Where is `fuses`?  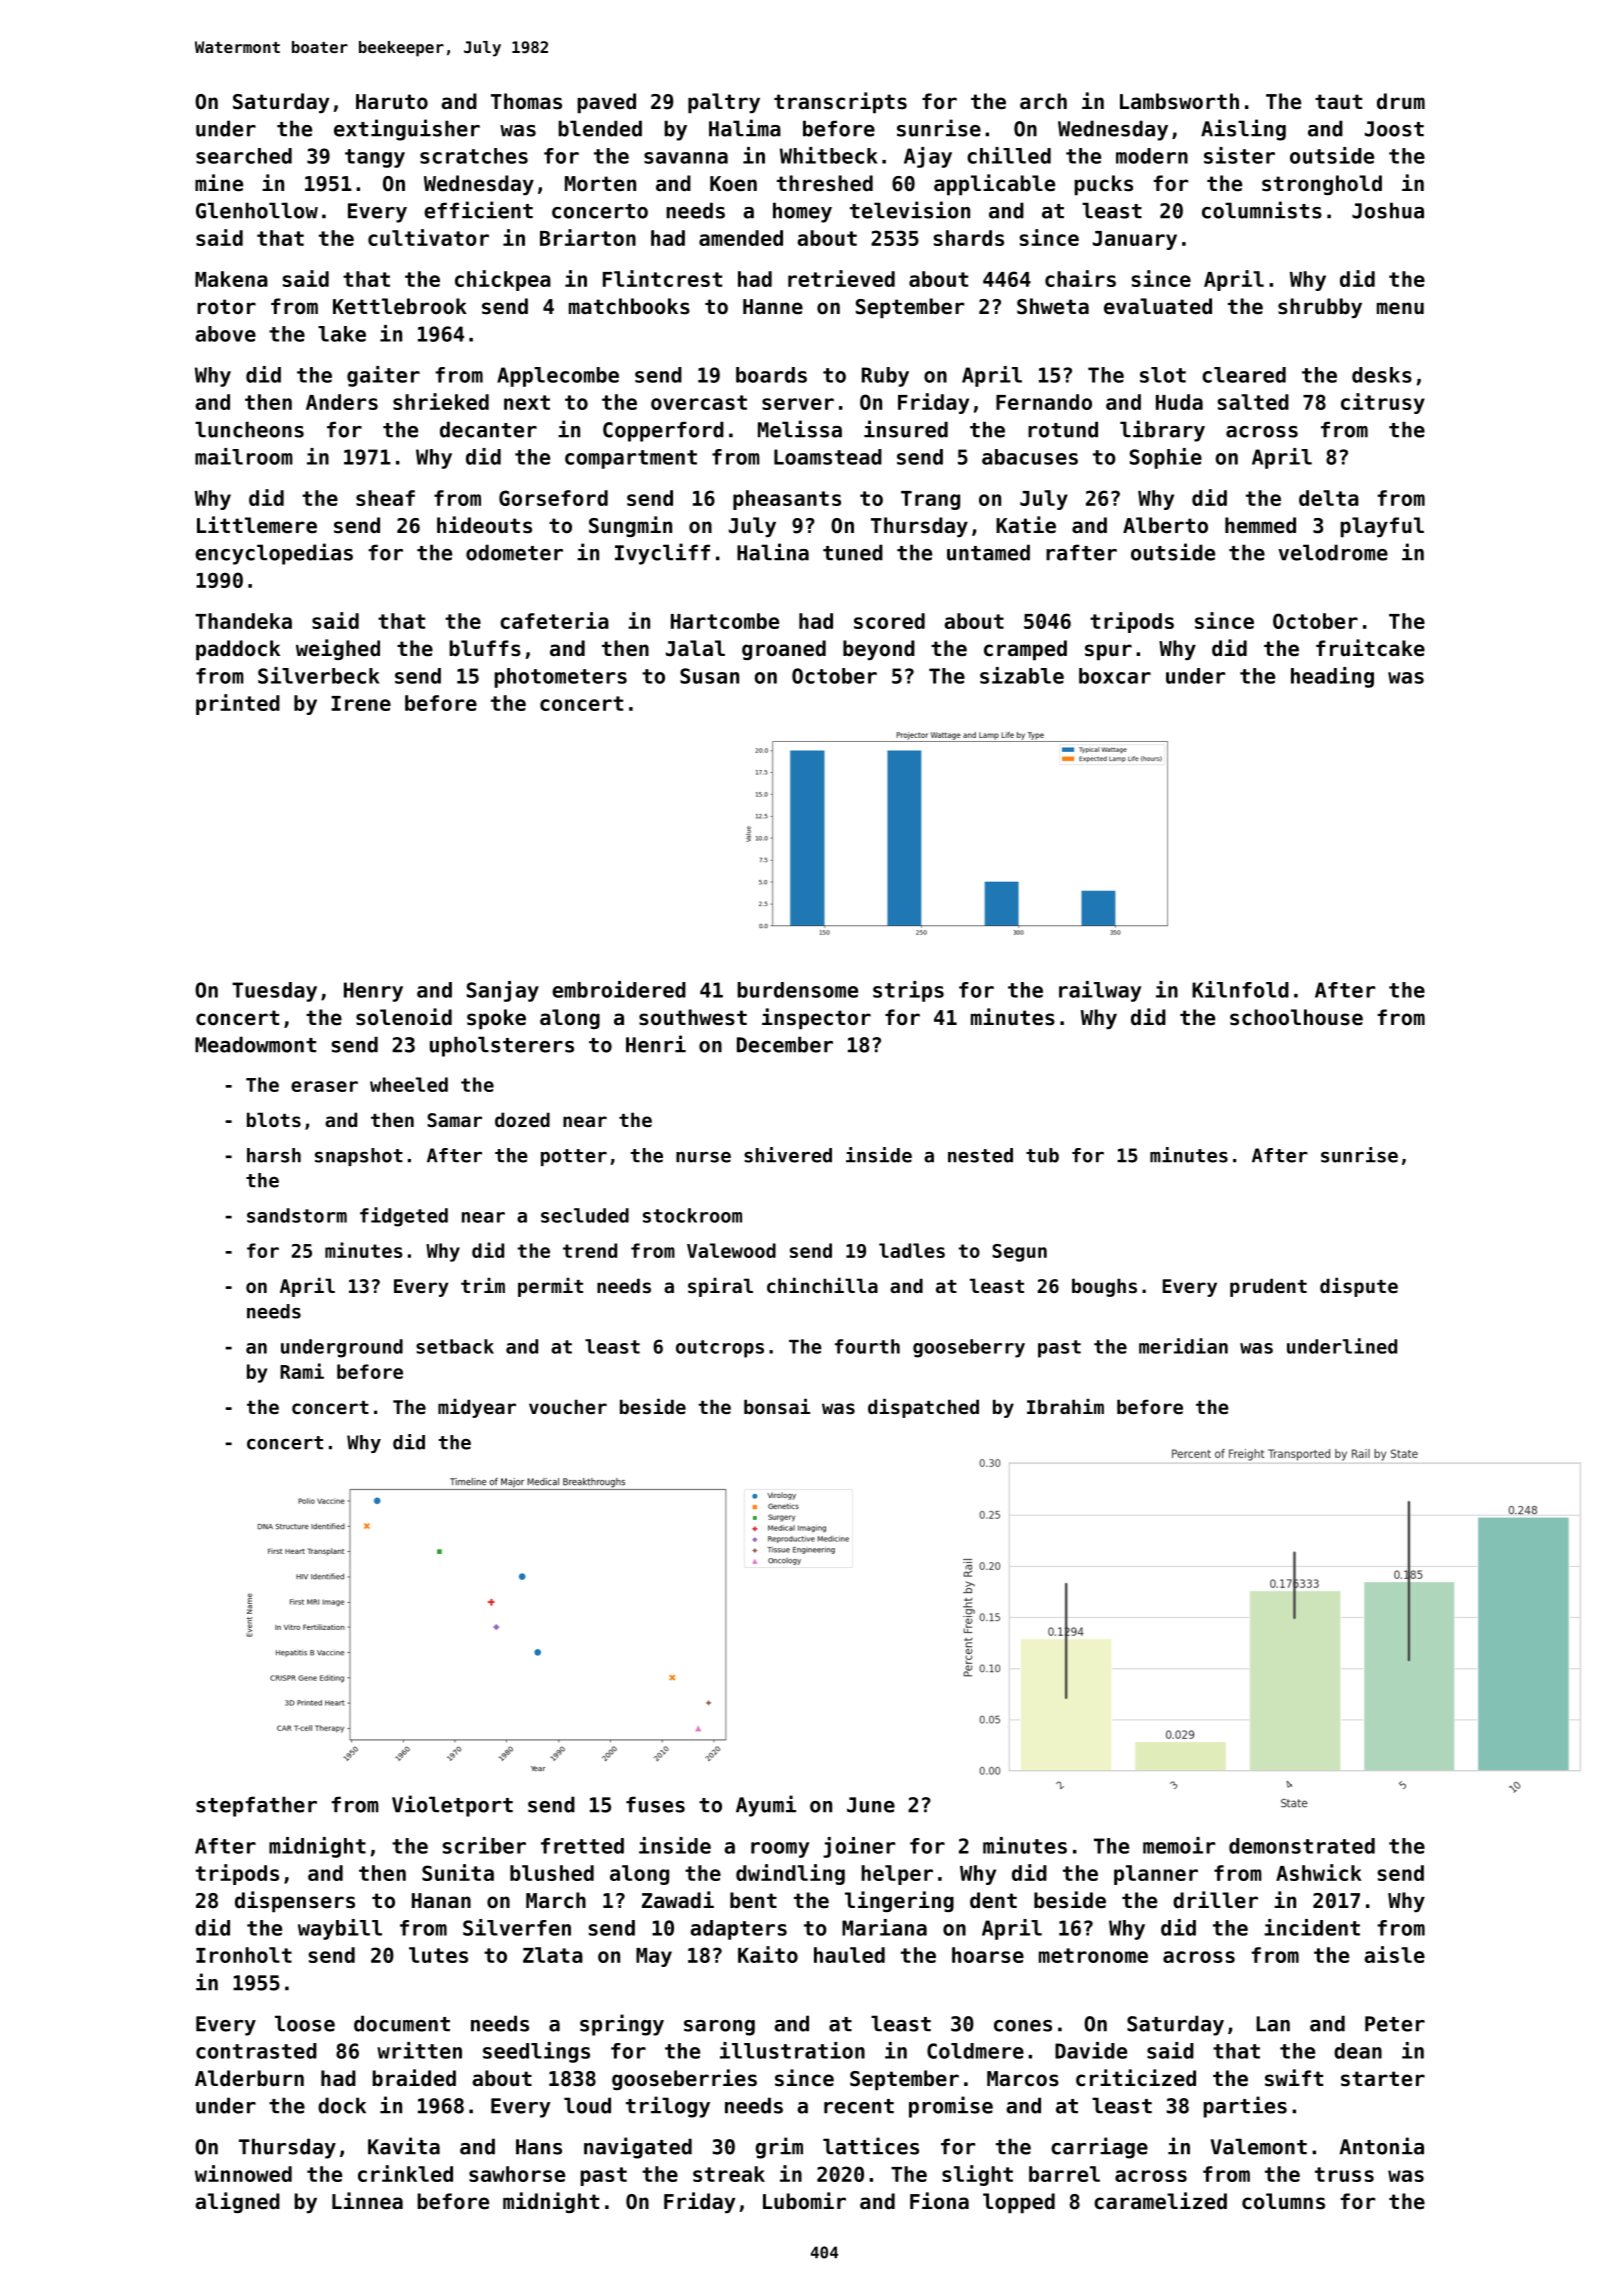 fuses is located at coordinates (655, 1804).
